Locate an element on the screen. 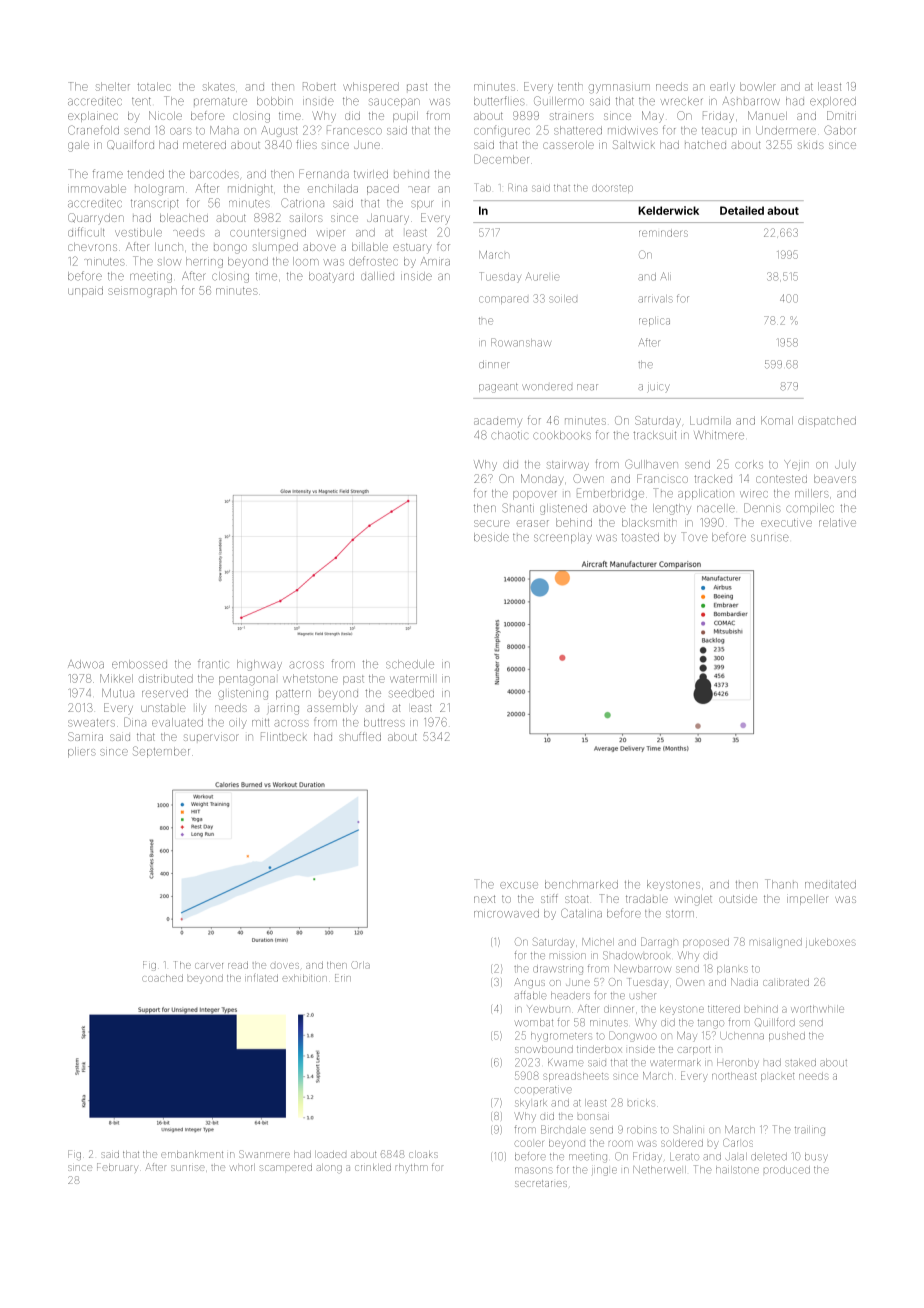 Image resolution: width=924 pixels, height=1308 pixels. estuary is located at coordinates (412, 249).
